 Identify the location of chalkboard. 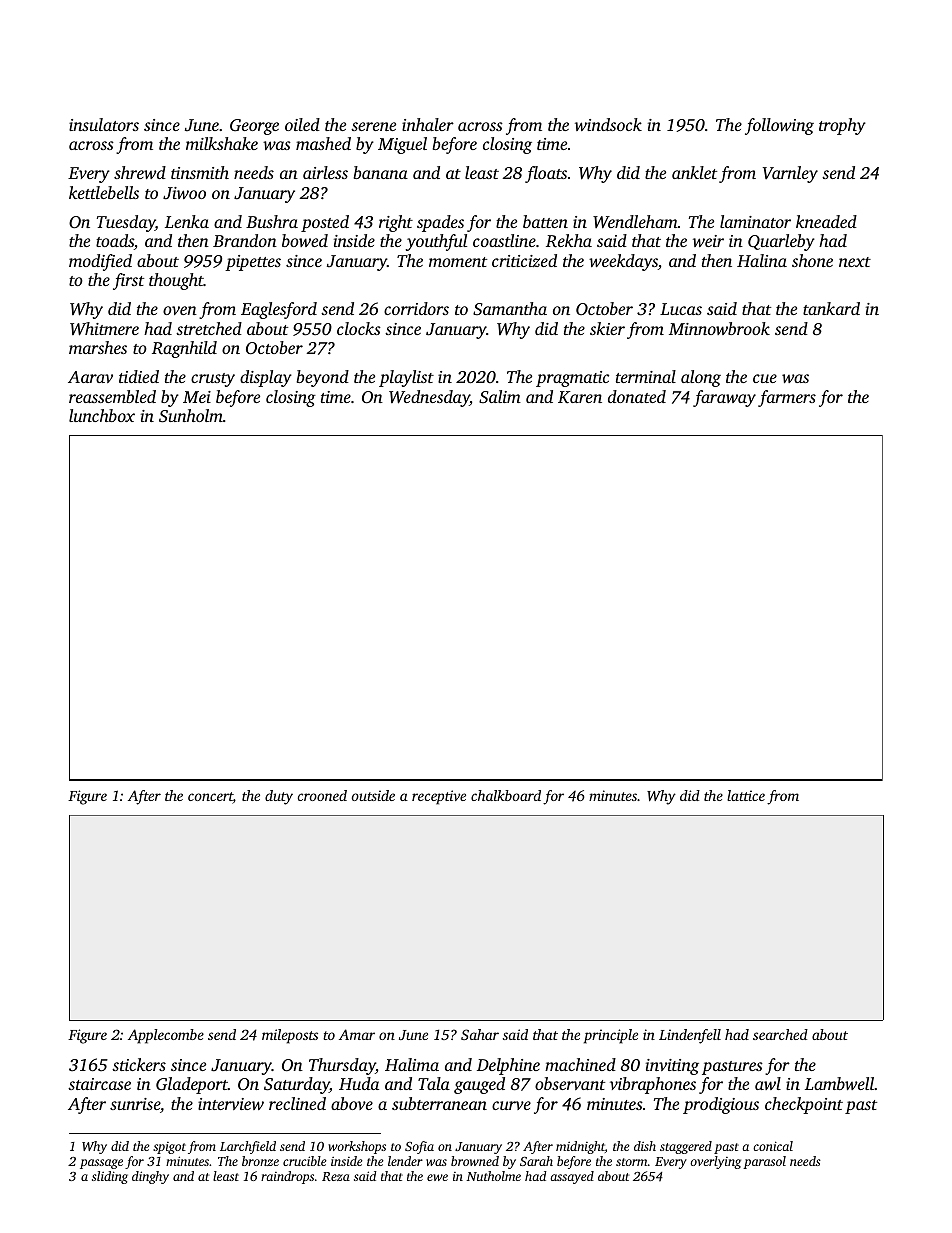
(506, 795).
